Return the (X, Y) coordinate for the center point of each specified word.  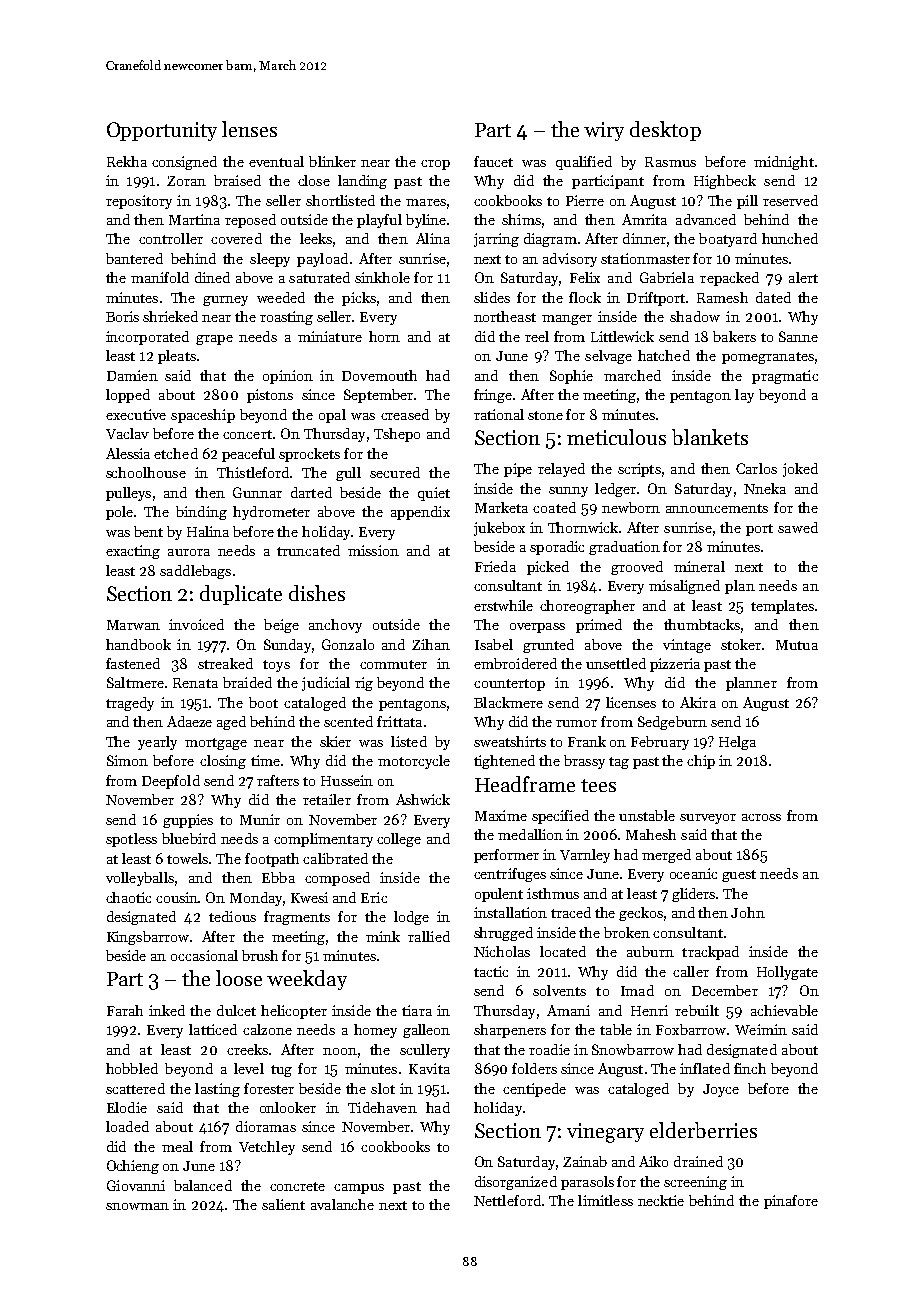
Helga (737, 743)
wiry (604, 131)
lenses (249, 129)
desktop (665, 131)
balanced (203, 1185)
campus (359, 1189)
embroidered (515, 663)
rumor (576, 723)
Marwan (133, 625)
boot (263, 702)
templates (782, 607)
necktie (661, 1200)
